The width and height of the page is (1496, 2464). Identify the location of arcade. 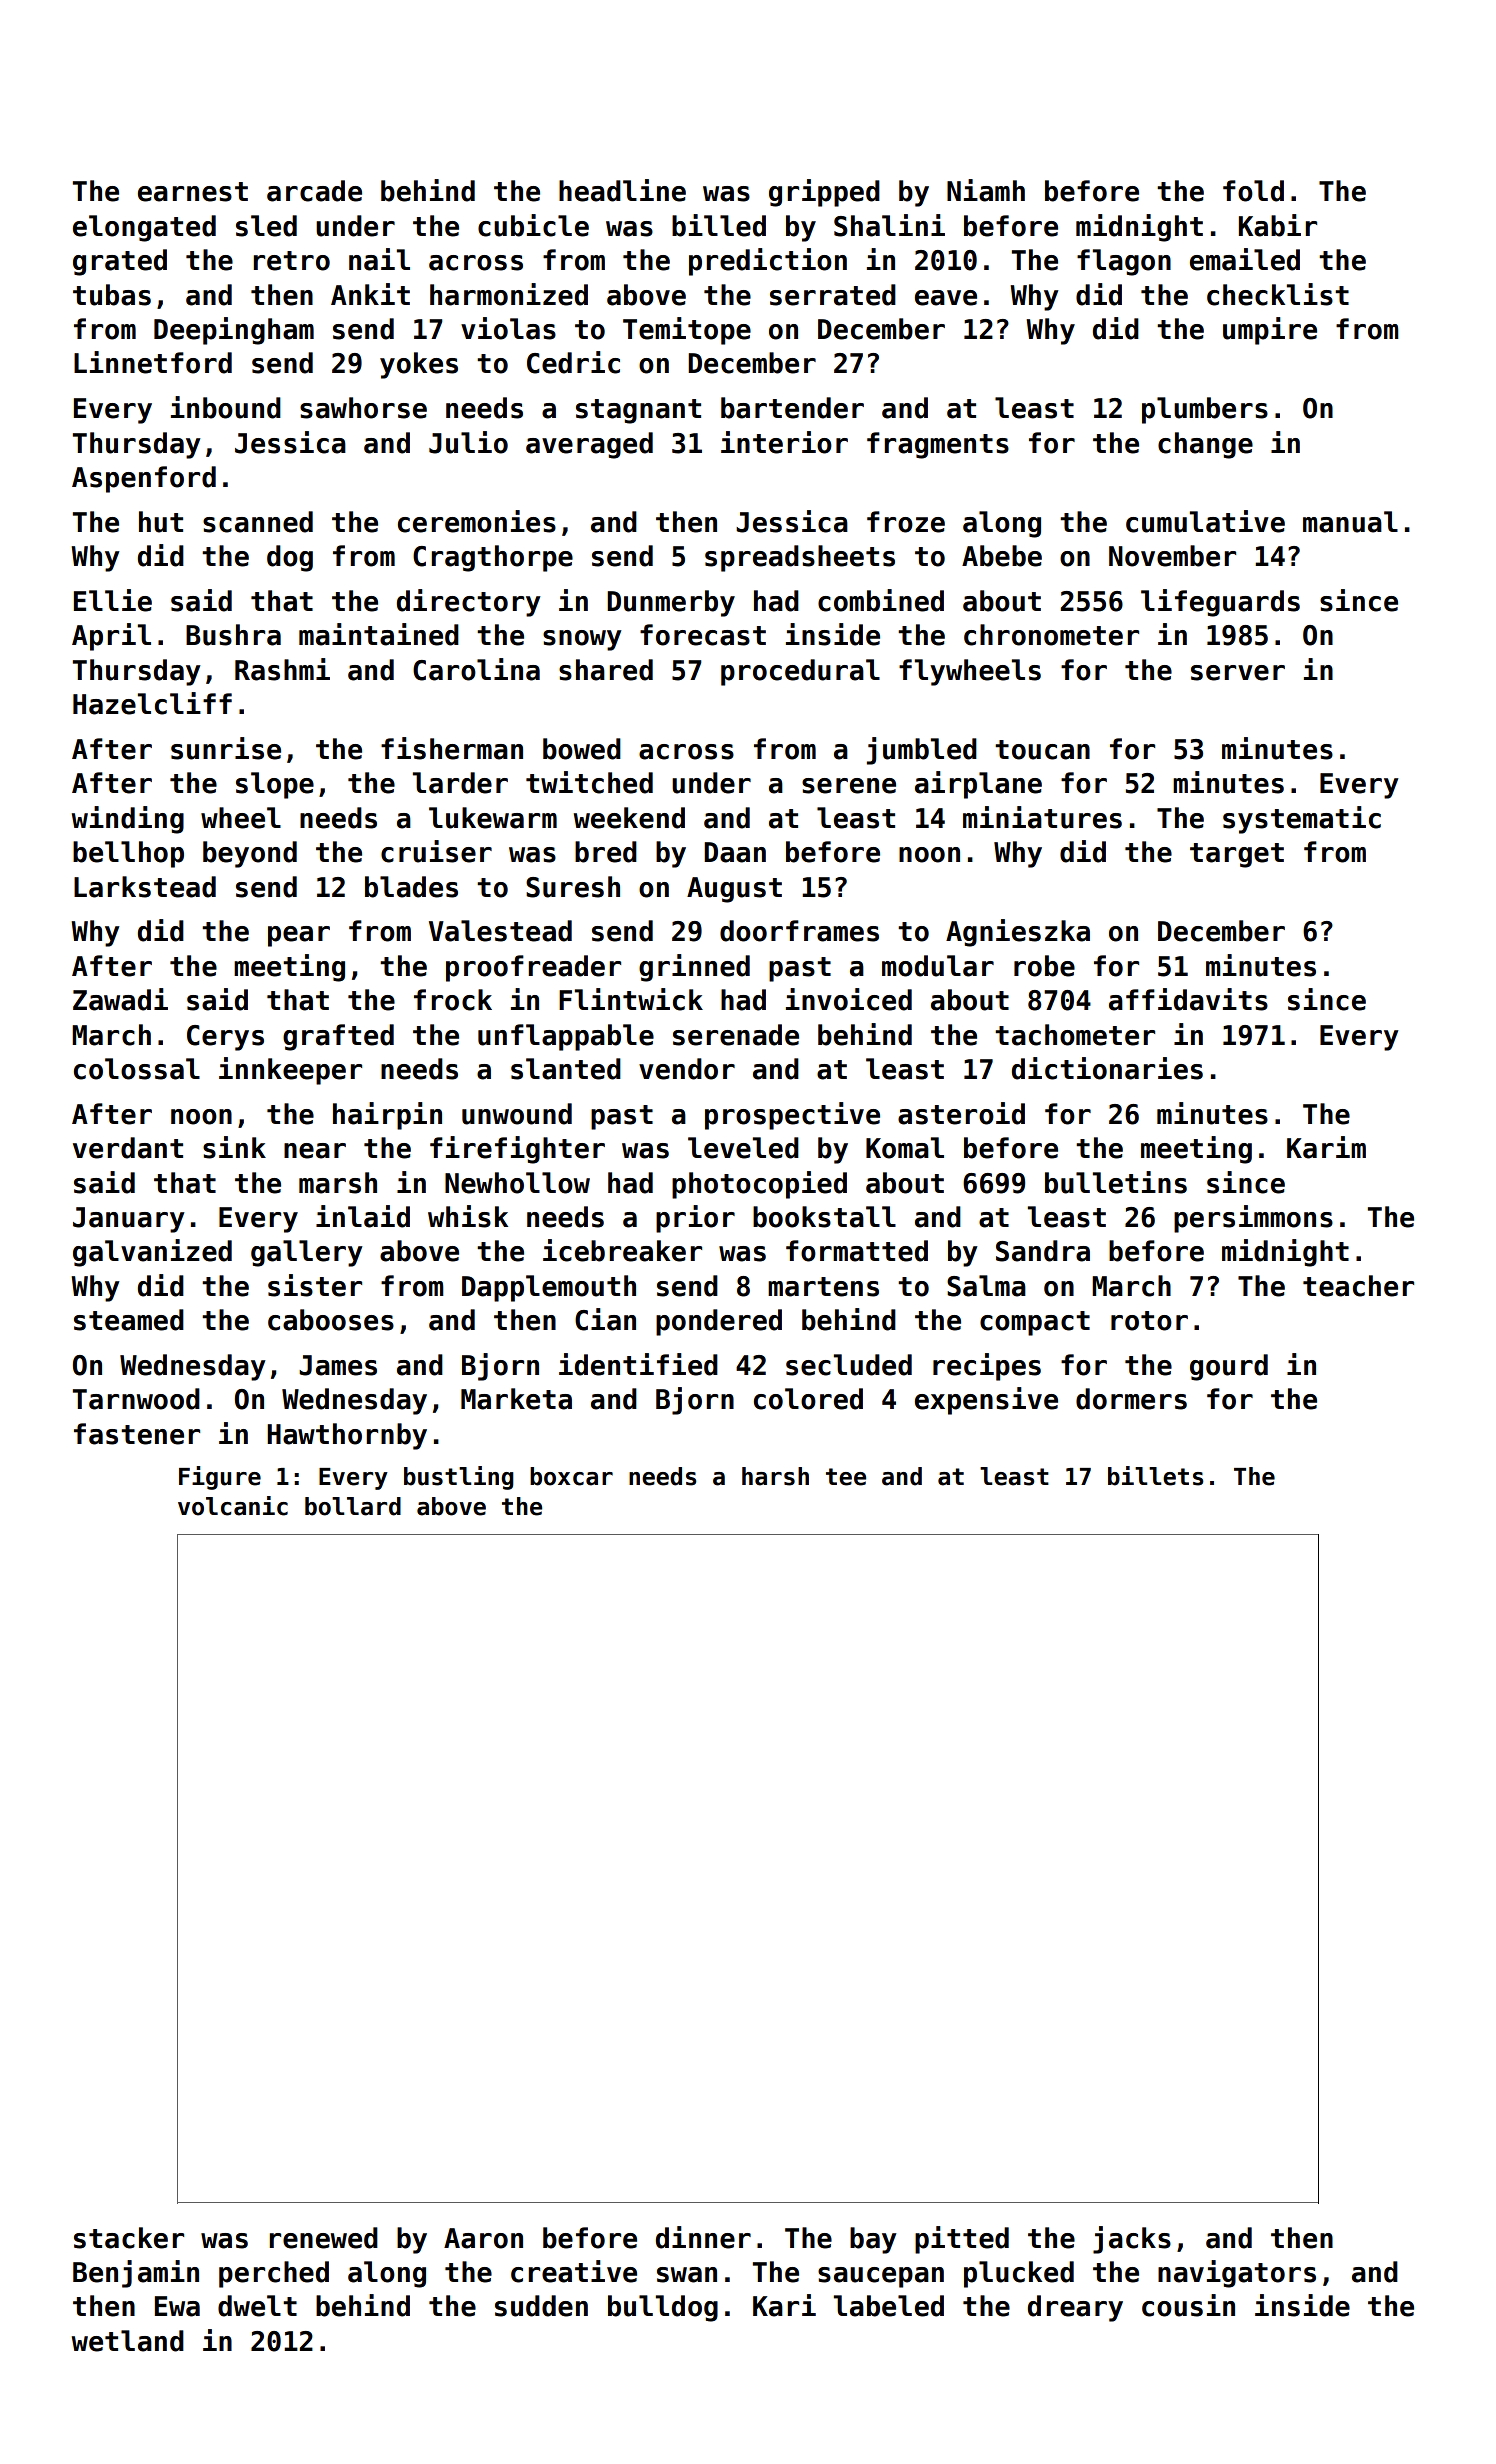
(314, 191).
